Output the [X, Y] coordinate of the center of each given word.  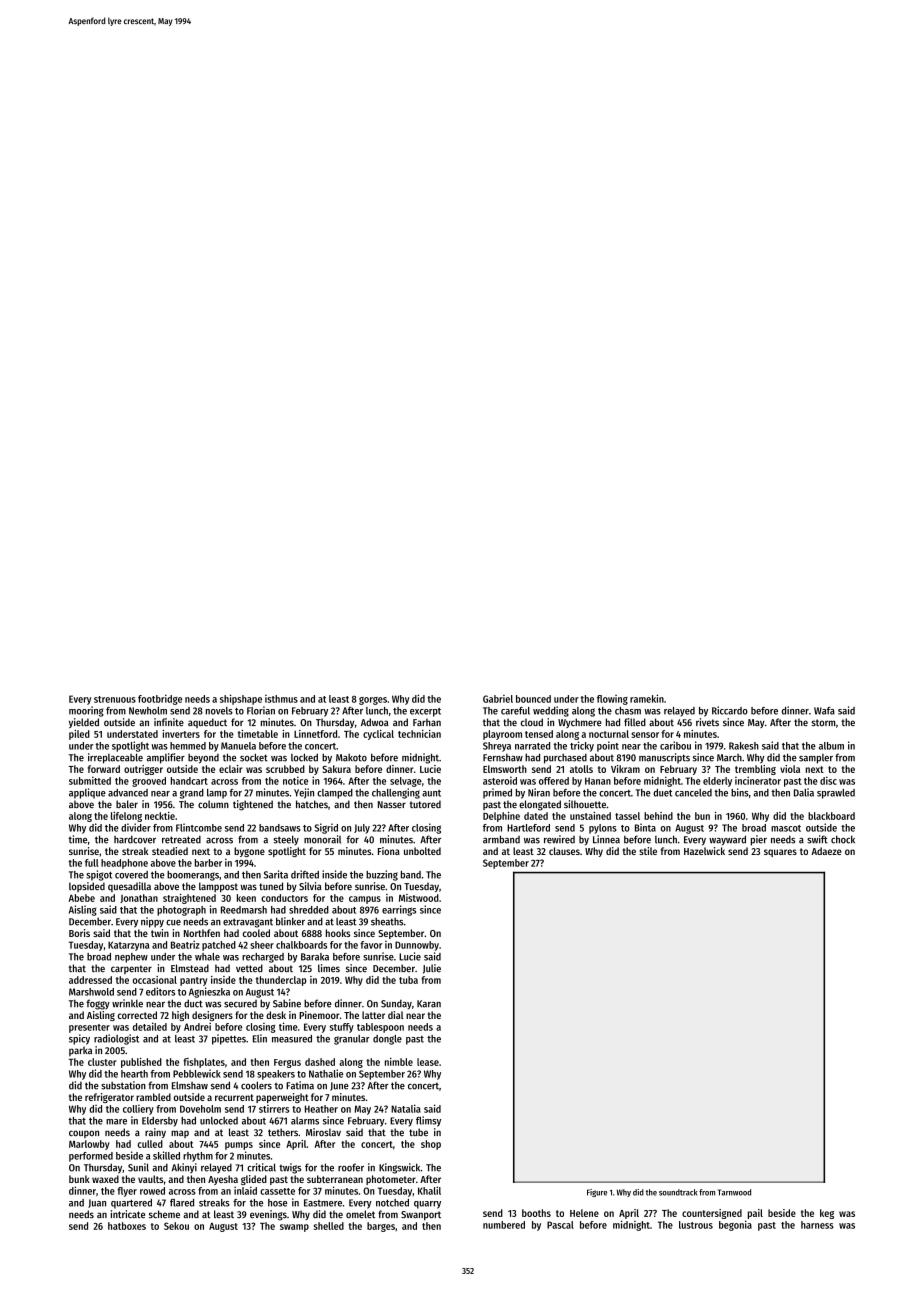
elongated [540, 805]
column [213, 804]
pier [759, 840]
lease [428, 1062]
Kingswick [399, 1168]
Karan [429, 1004]
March [729, 758]
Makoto [351, 757]
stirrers [274, 1109]
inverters [181, 734]
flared [182, 1203]
